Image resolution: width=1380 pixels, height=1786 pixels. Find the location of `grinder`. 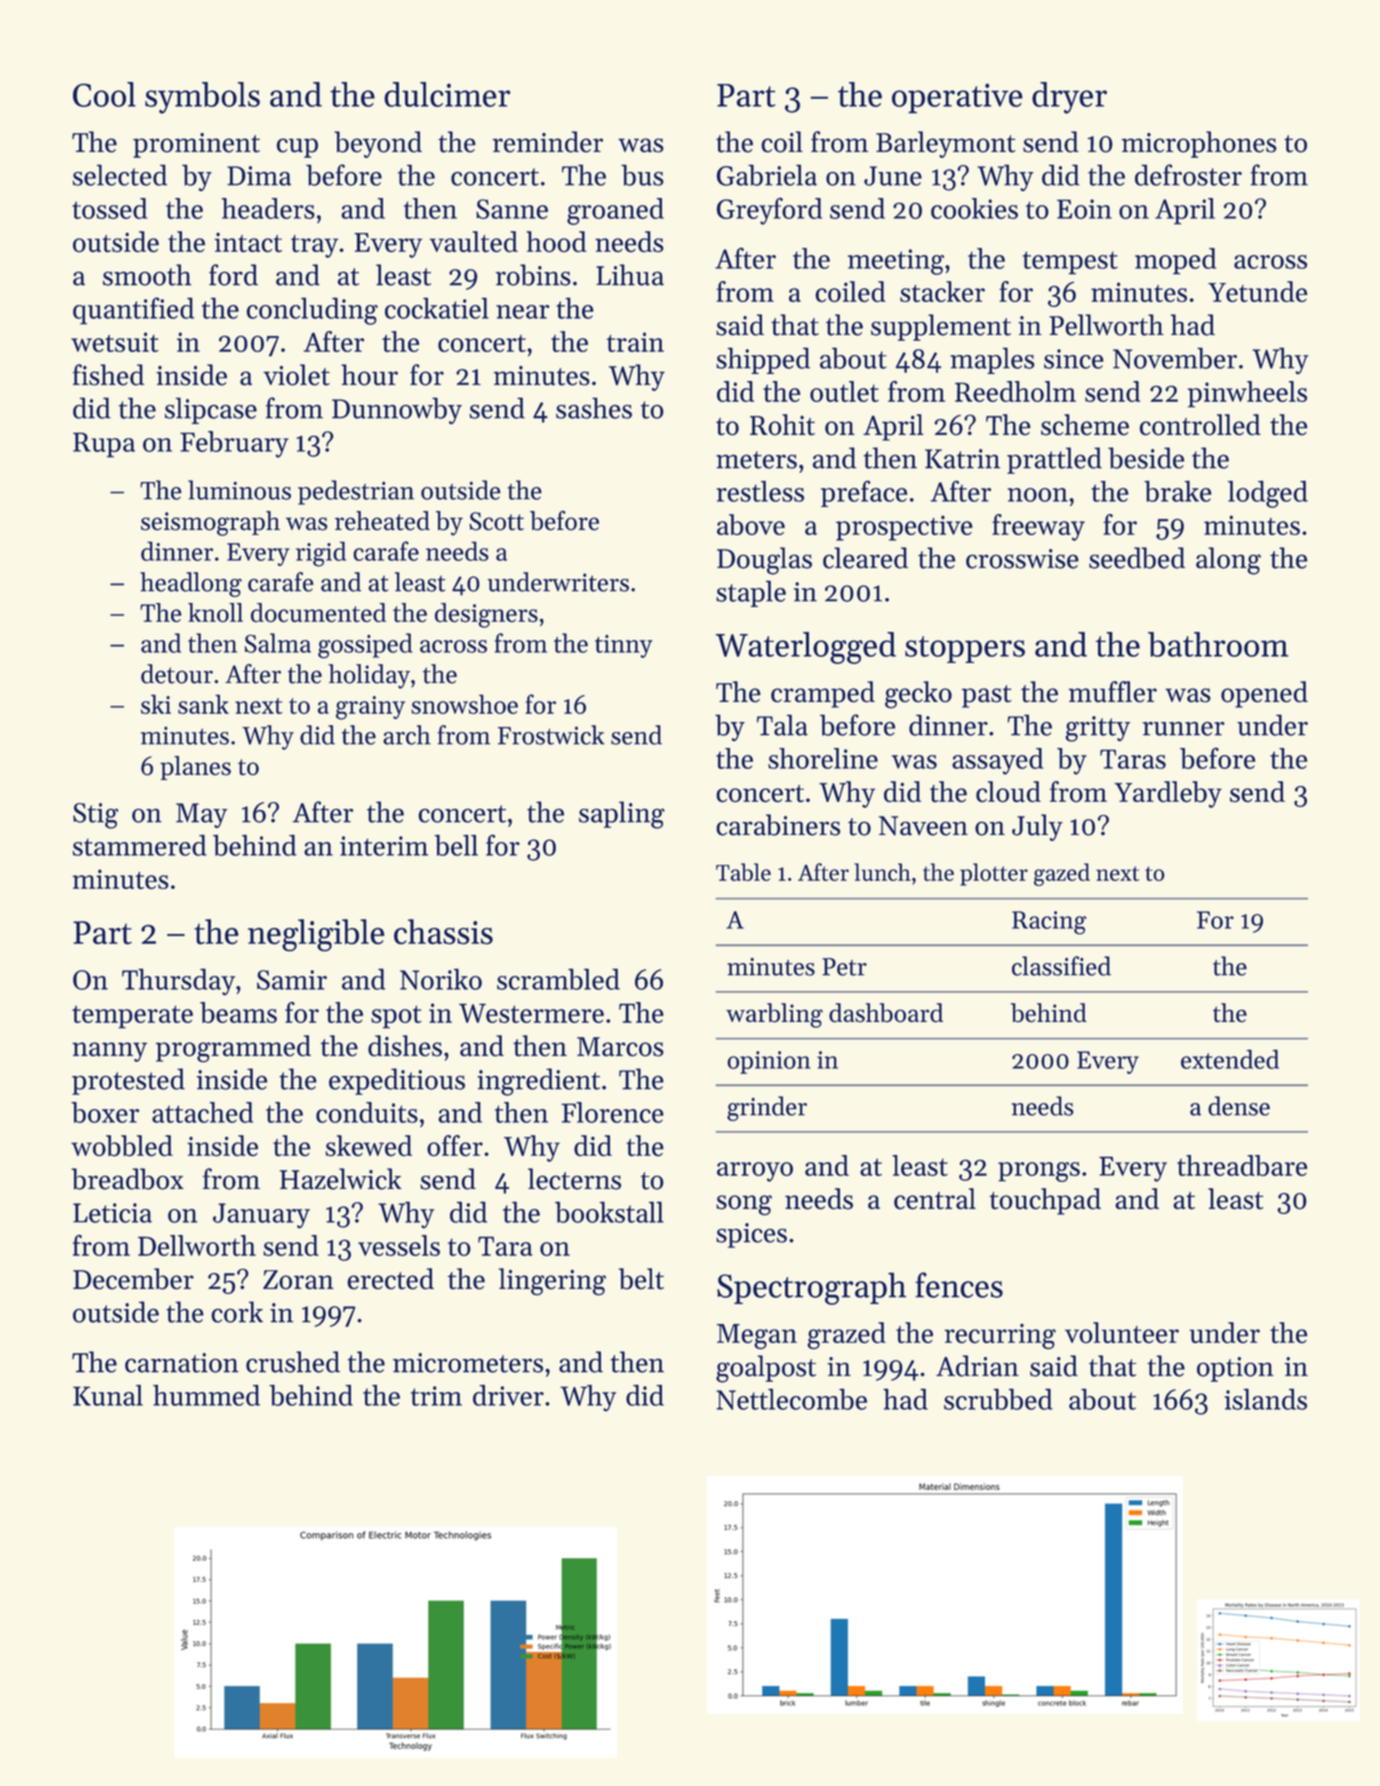

grinder is located at coordinates (767, 1108).
